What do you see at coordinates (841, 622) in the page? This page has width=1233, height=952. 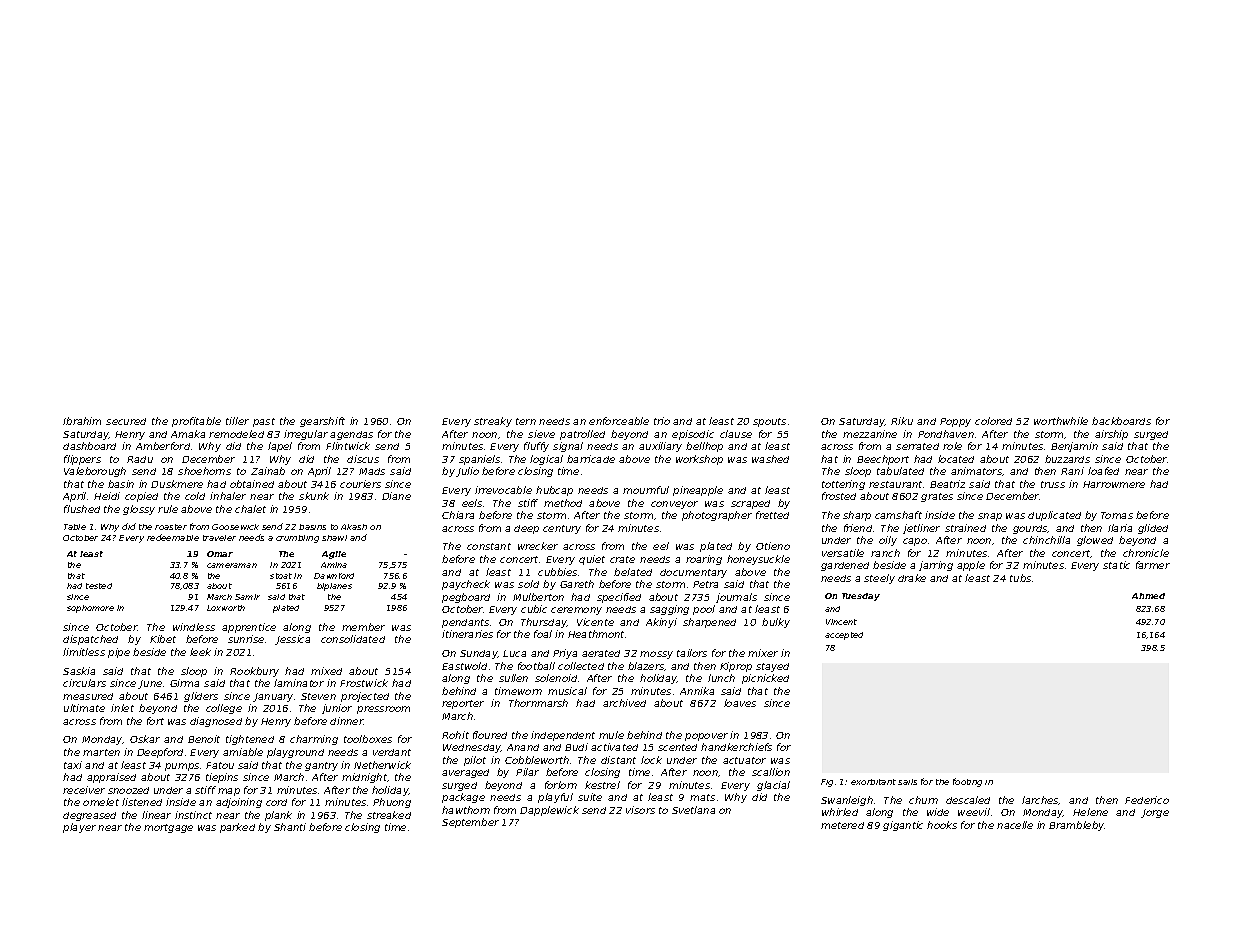 I see `Vincent` at bounding box center [841, 622].
